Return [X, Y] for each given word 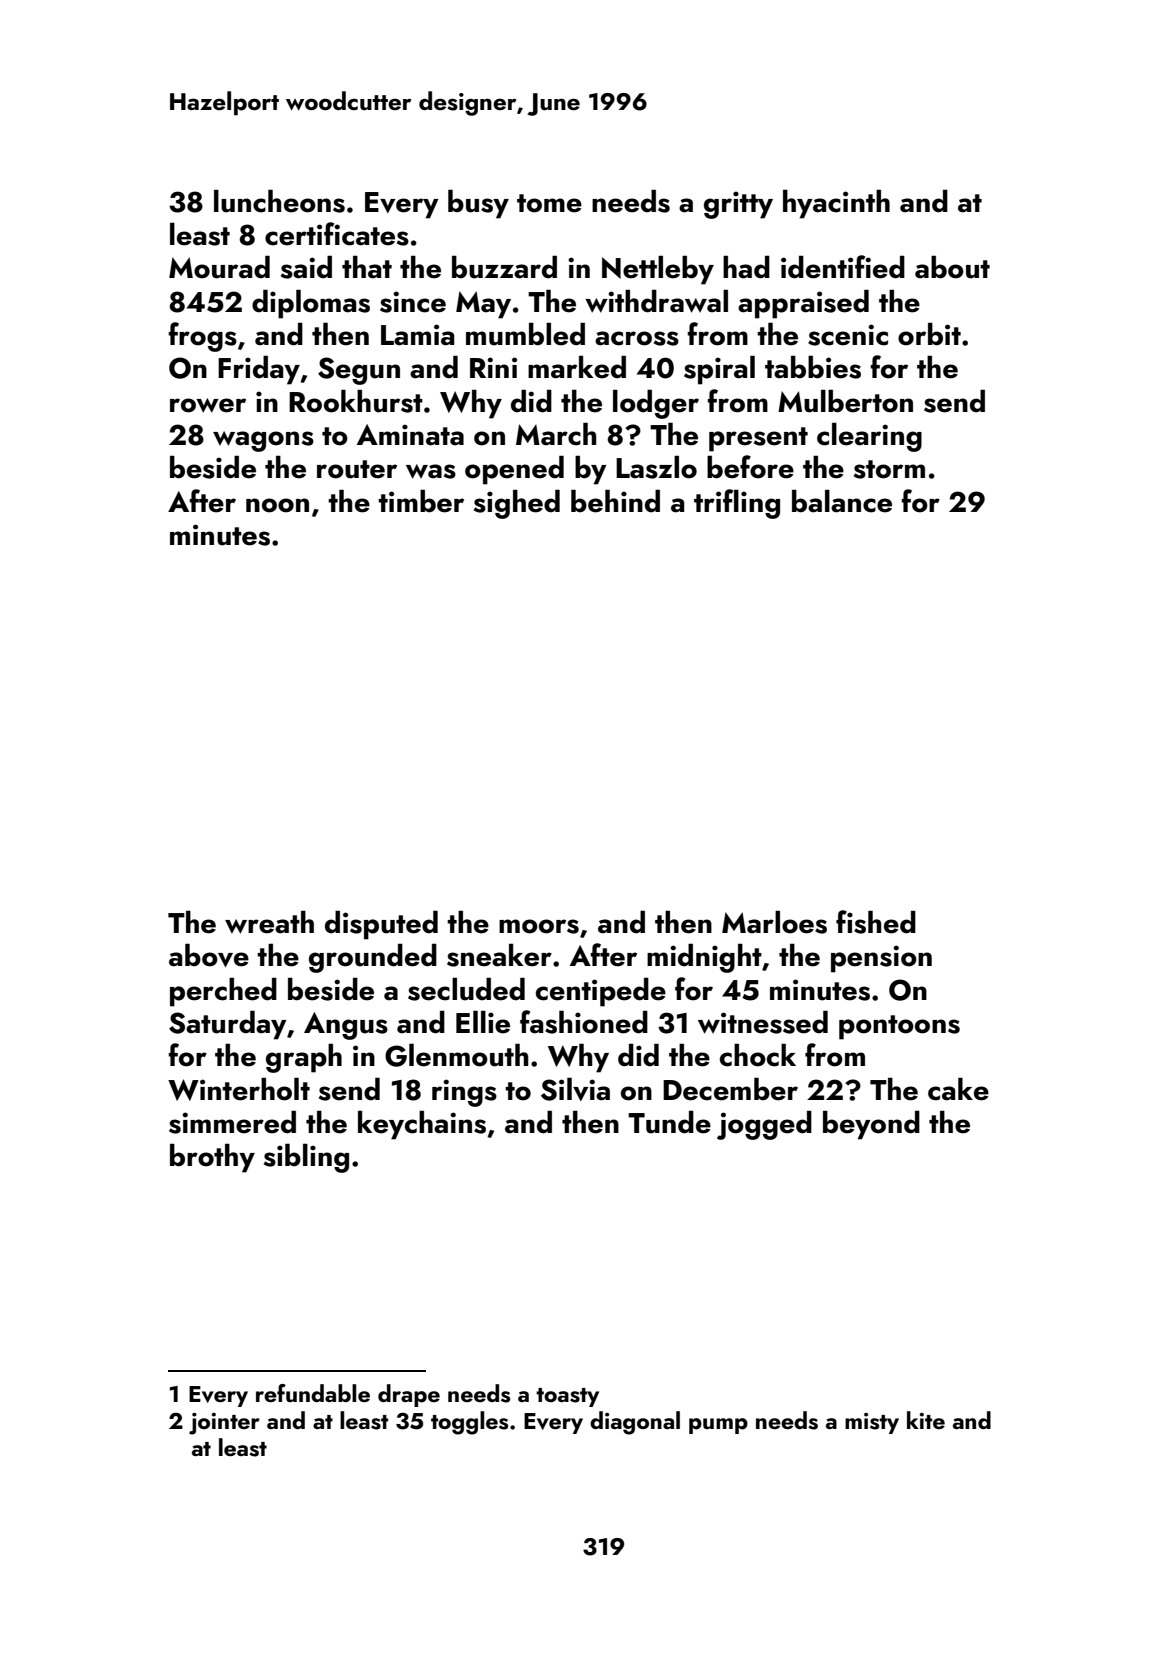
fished [876, 922]
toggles [469, 1423]
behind [615, 501]
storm [889, 469]
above [209, 955]
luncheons [279, 201]
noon [277, 505]
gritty [738, 205]
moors [539, 926]
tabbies [813, 367]
